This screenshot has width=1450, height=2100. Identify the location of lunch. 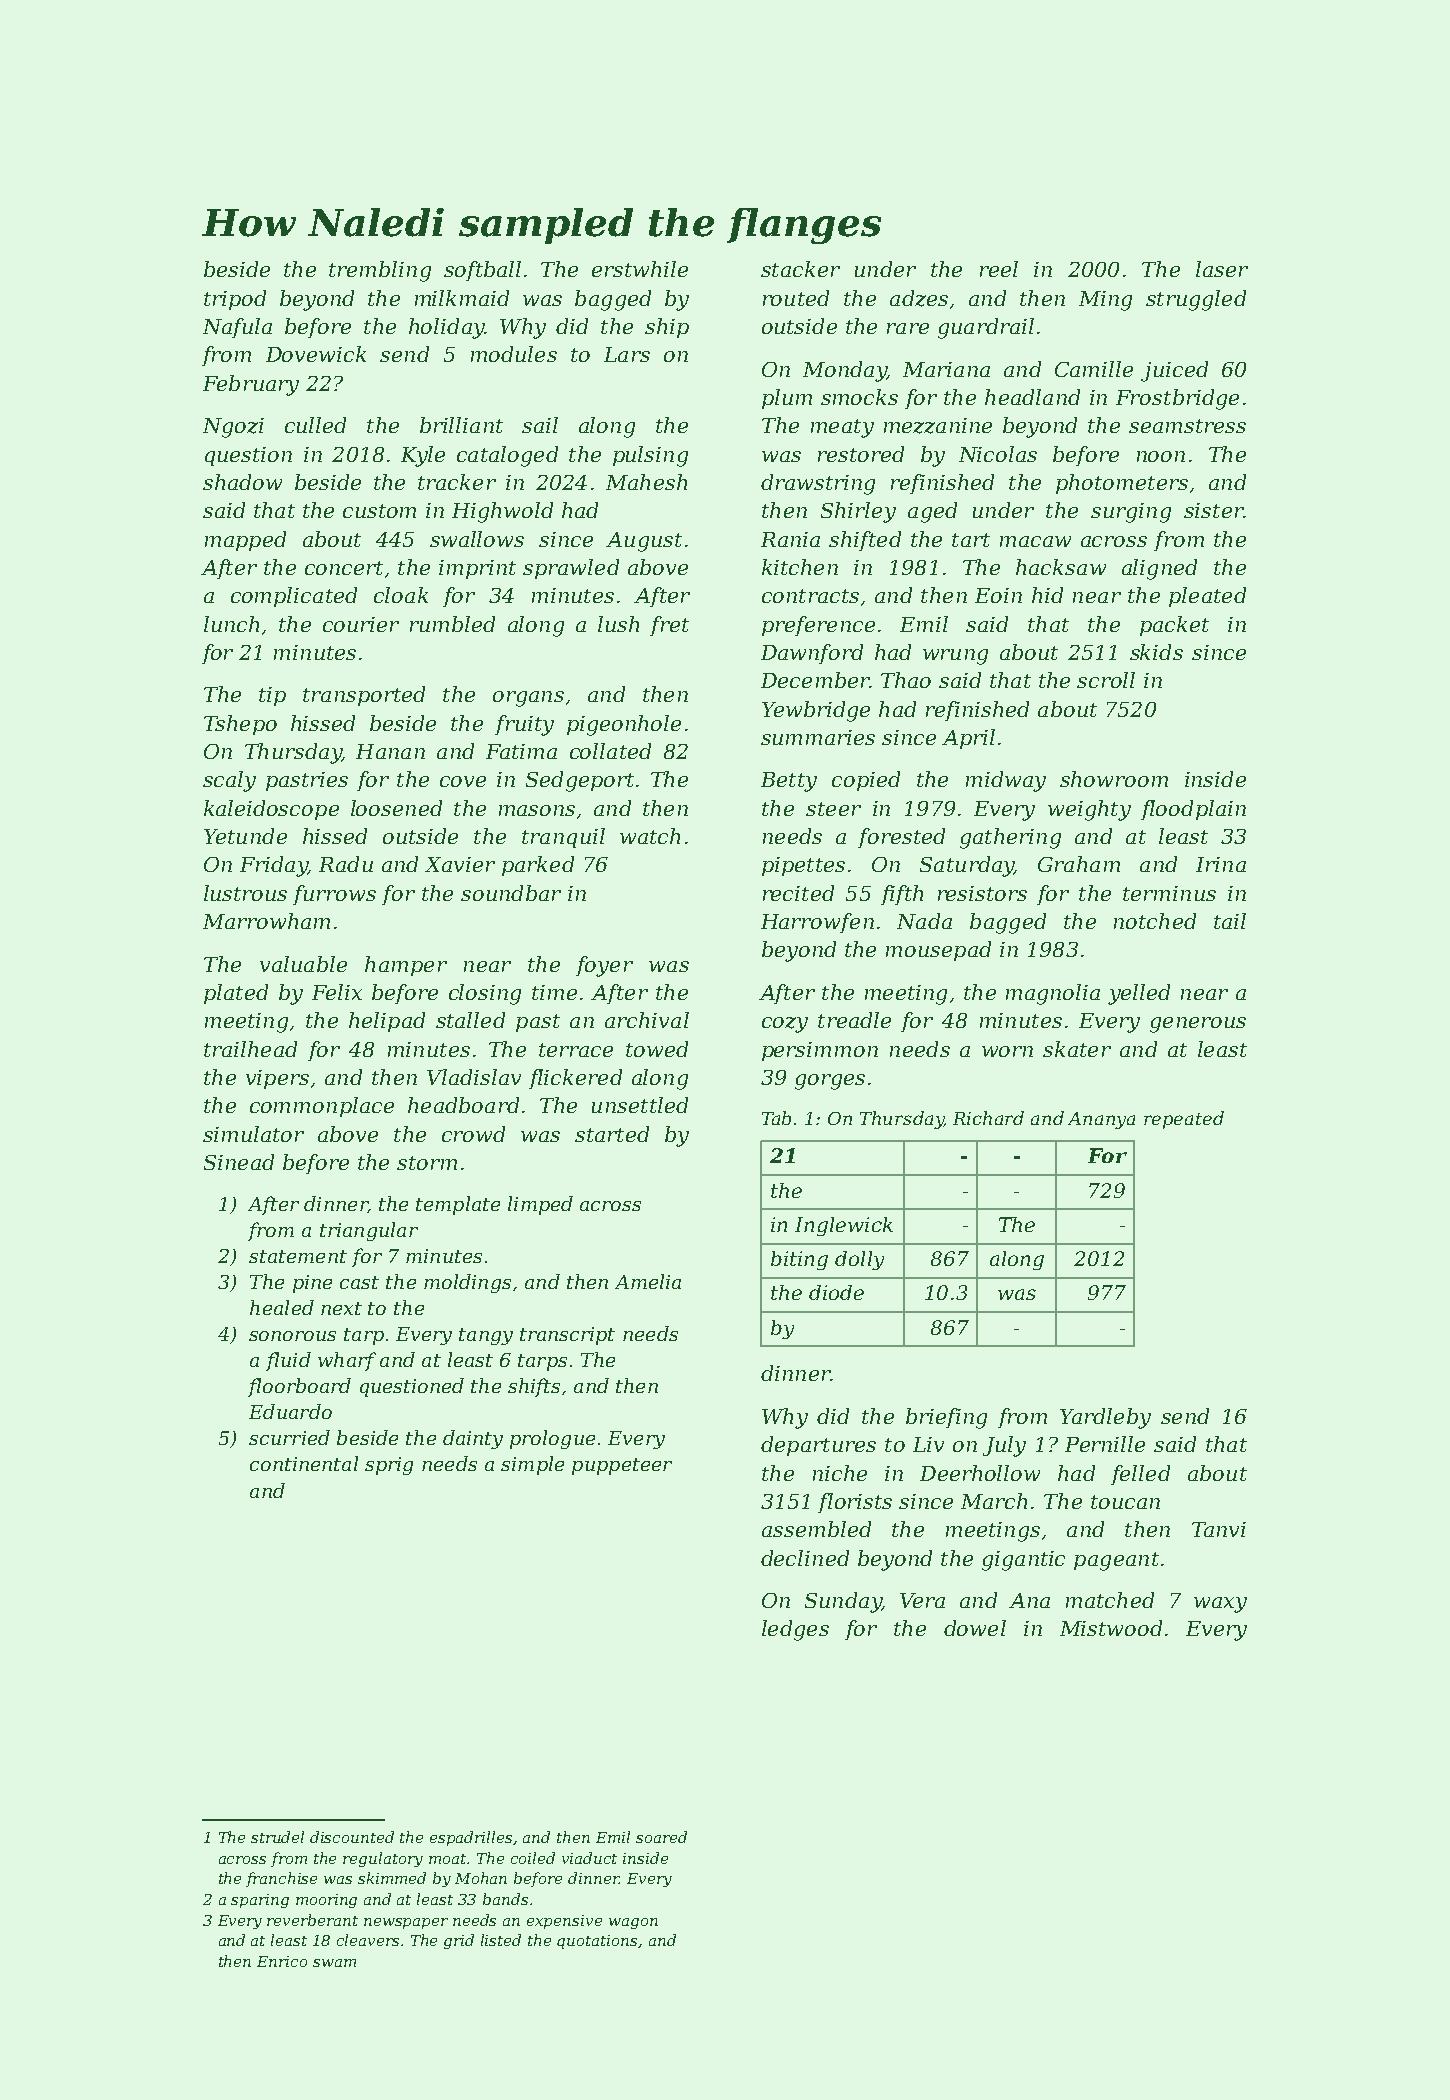
(231, 624).
